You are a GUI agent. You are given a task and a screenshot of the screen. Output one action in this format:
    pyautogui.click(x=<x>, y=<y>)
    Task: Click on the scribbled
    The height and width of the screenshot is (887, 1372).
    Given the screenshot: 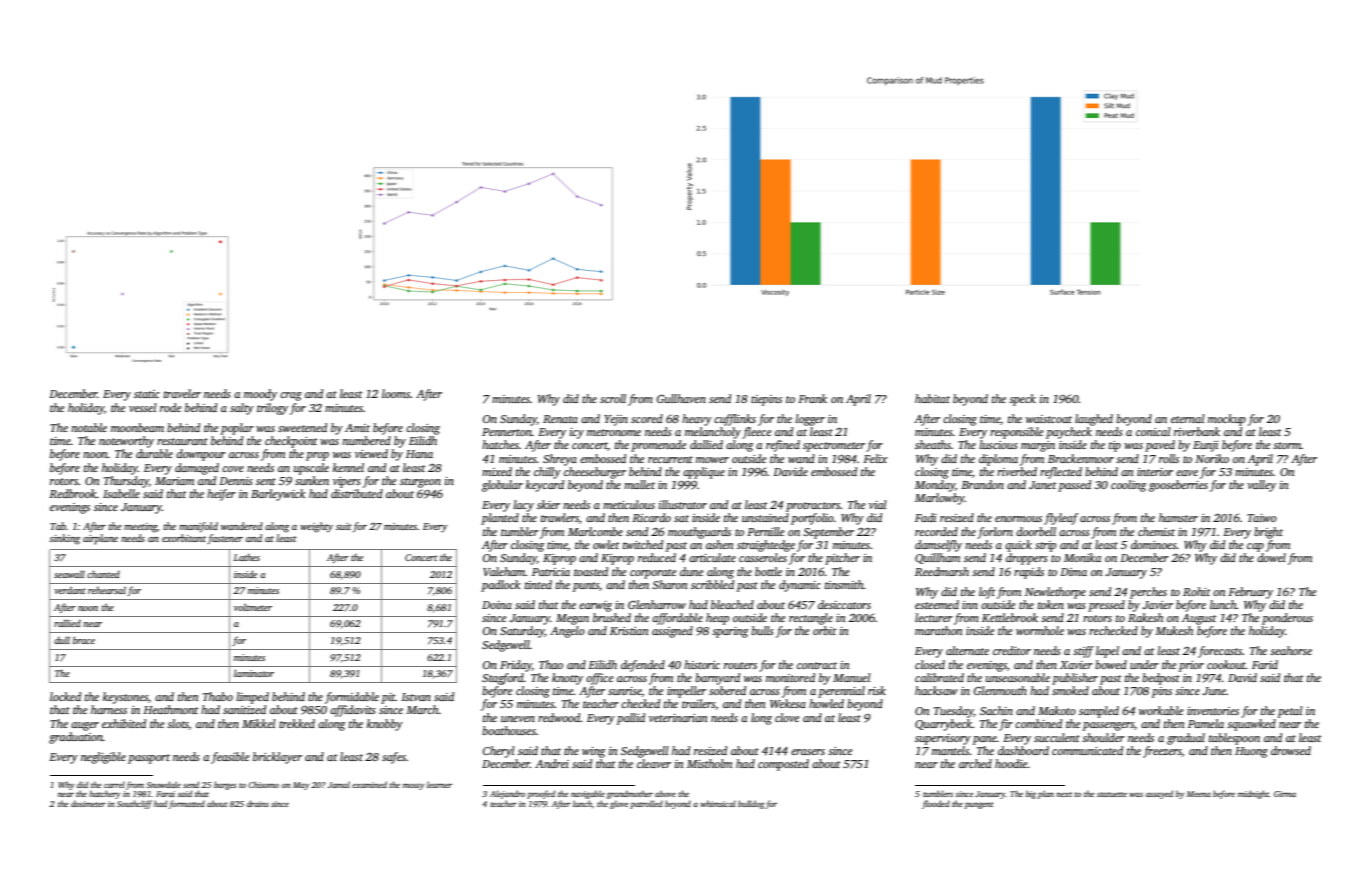 What is the action you would take?
    pyautogui.click(x=712, y=584)
